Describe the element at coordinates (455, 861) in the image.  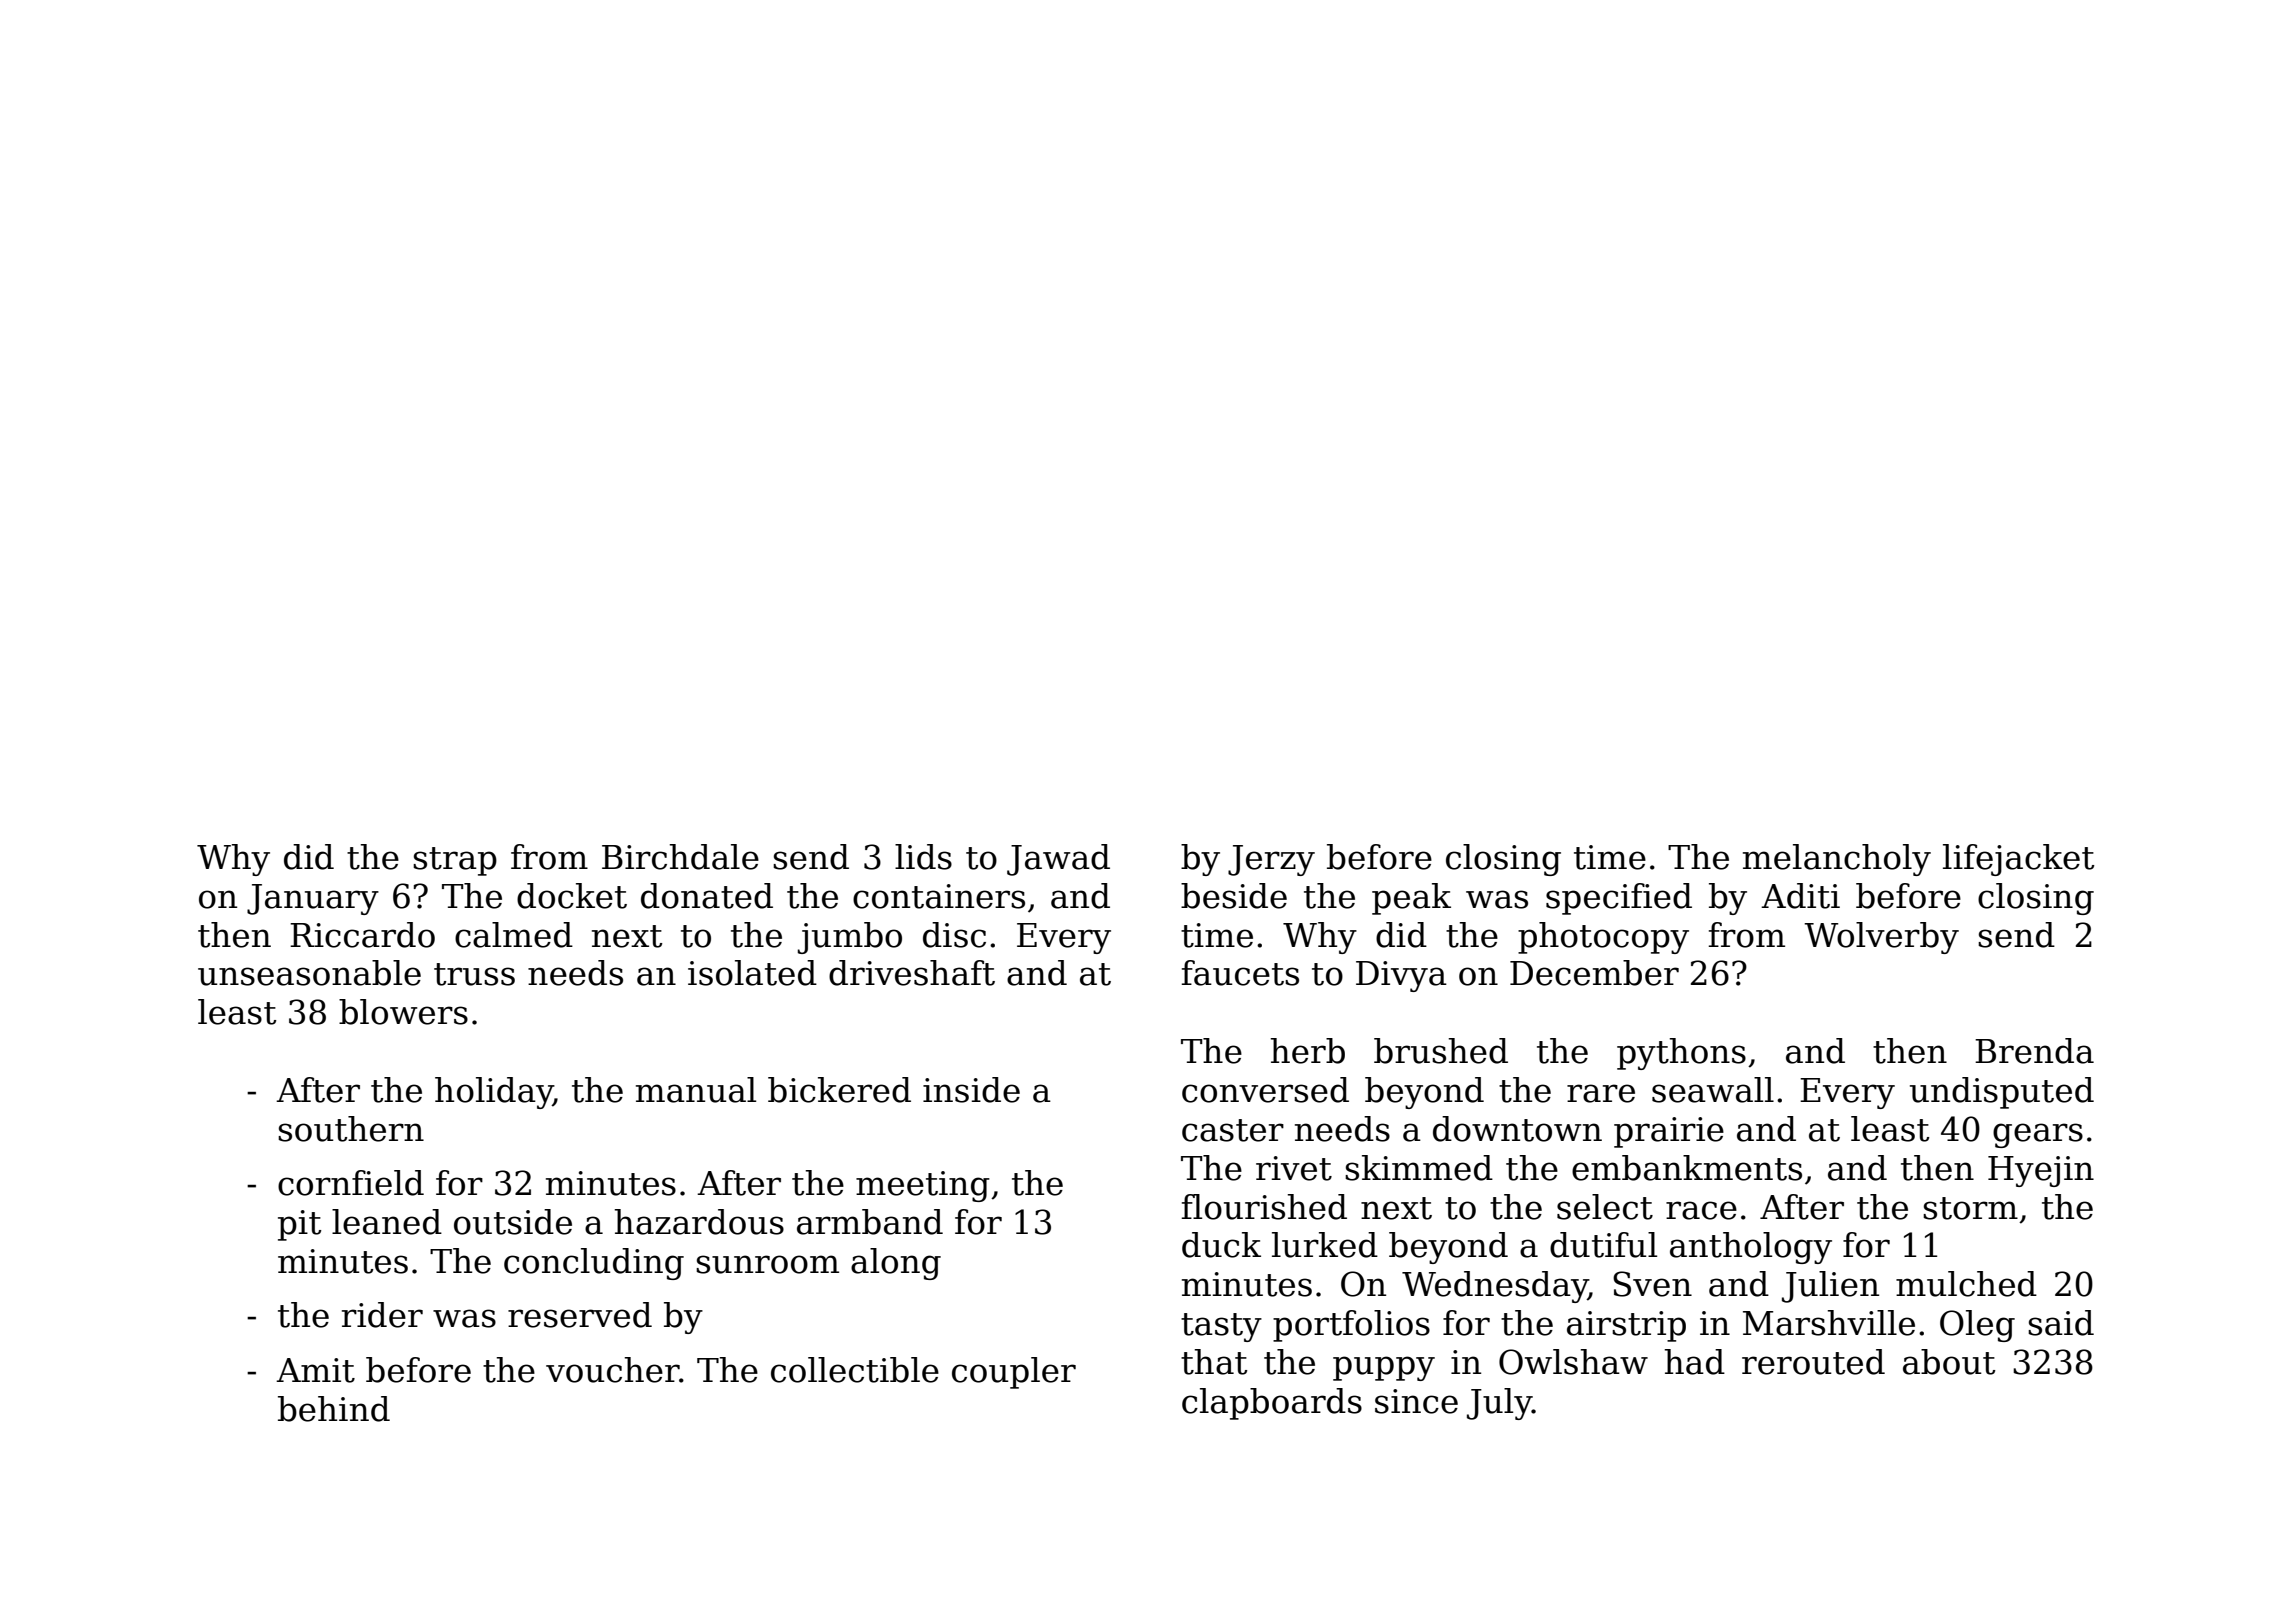
I see `strap` at that location.
